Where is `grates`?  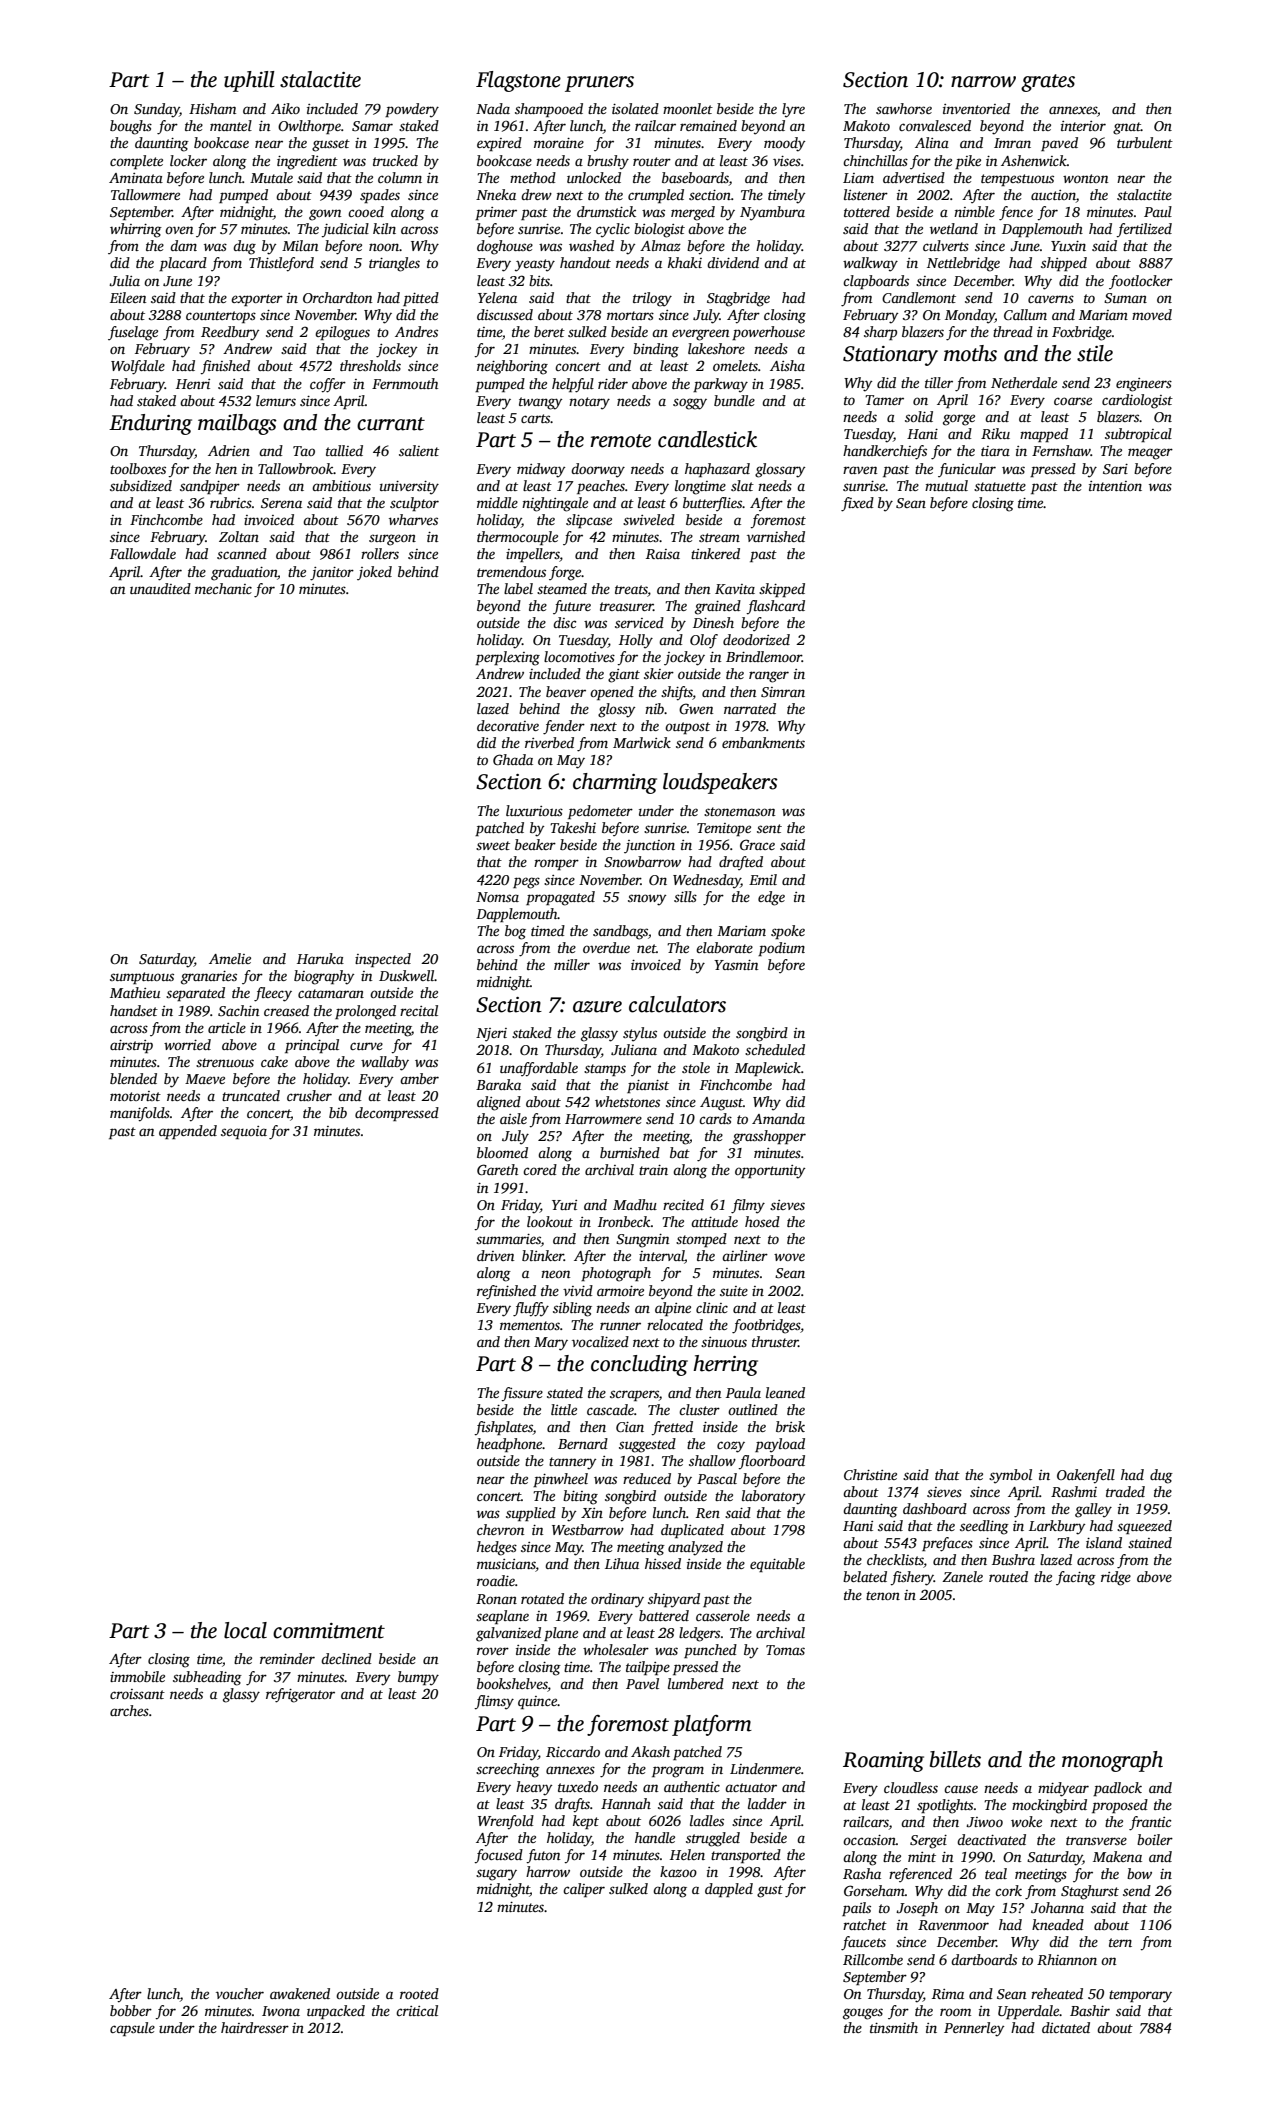 grates is located at coordinates (1048, 83).
